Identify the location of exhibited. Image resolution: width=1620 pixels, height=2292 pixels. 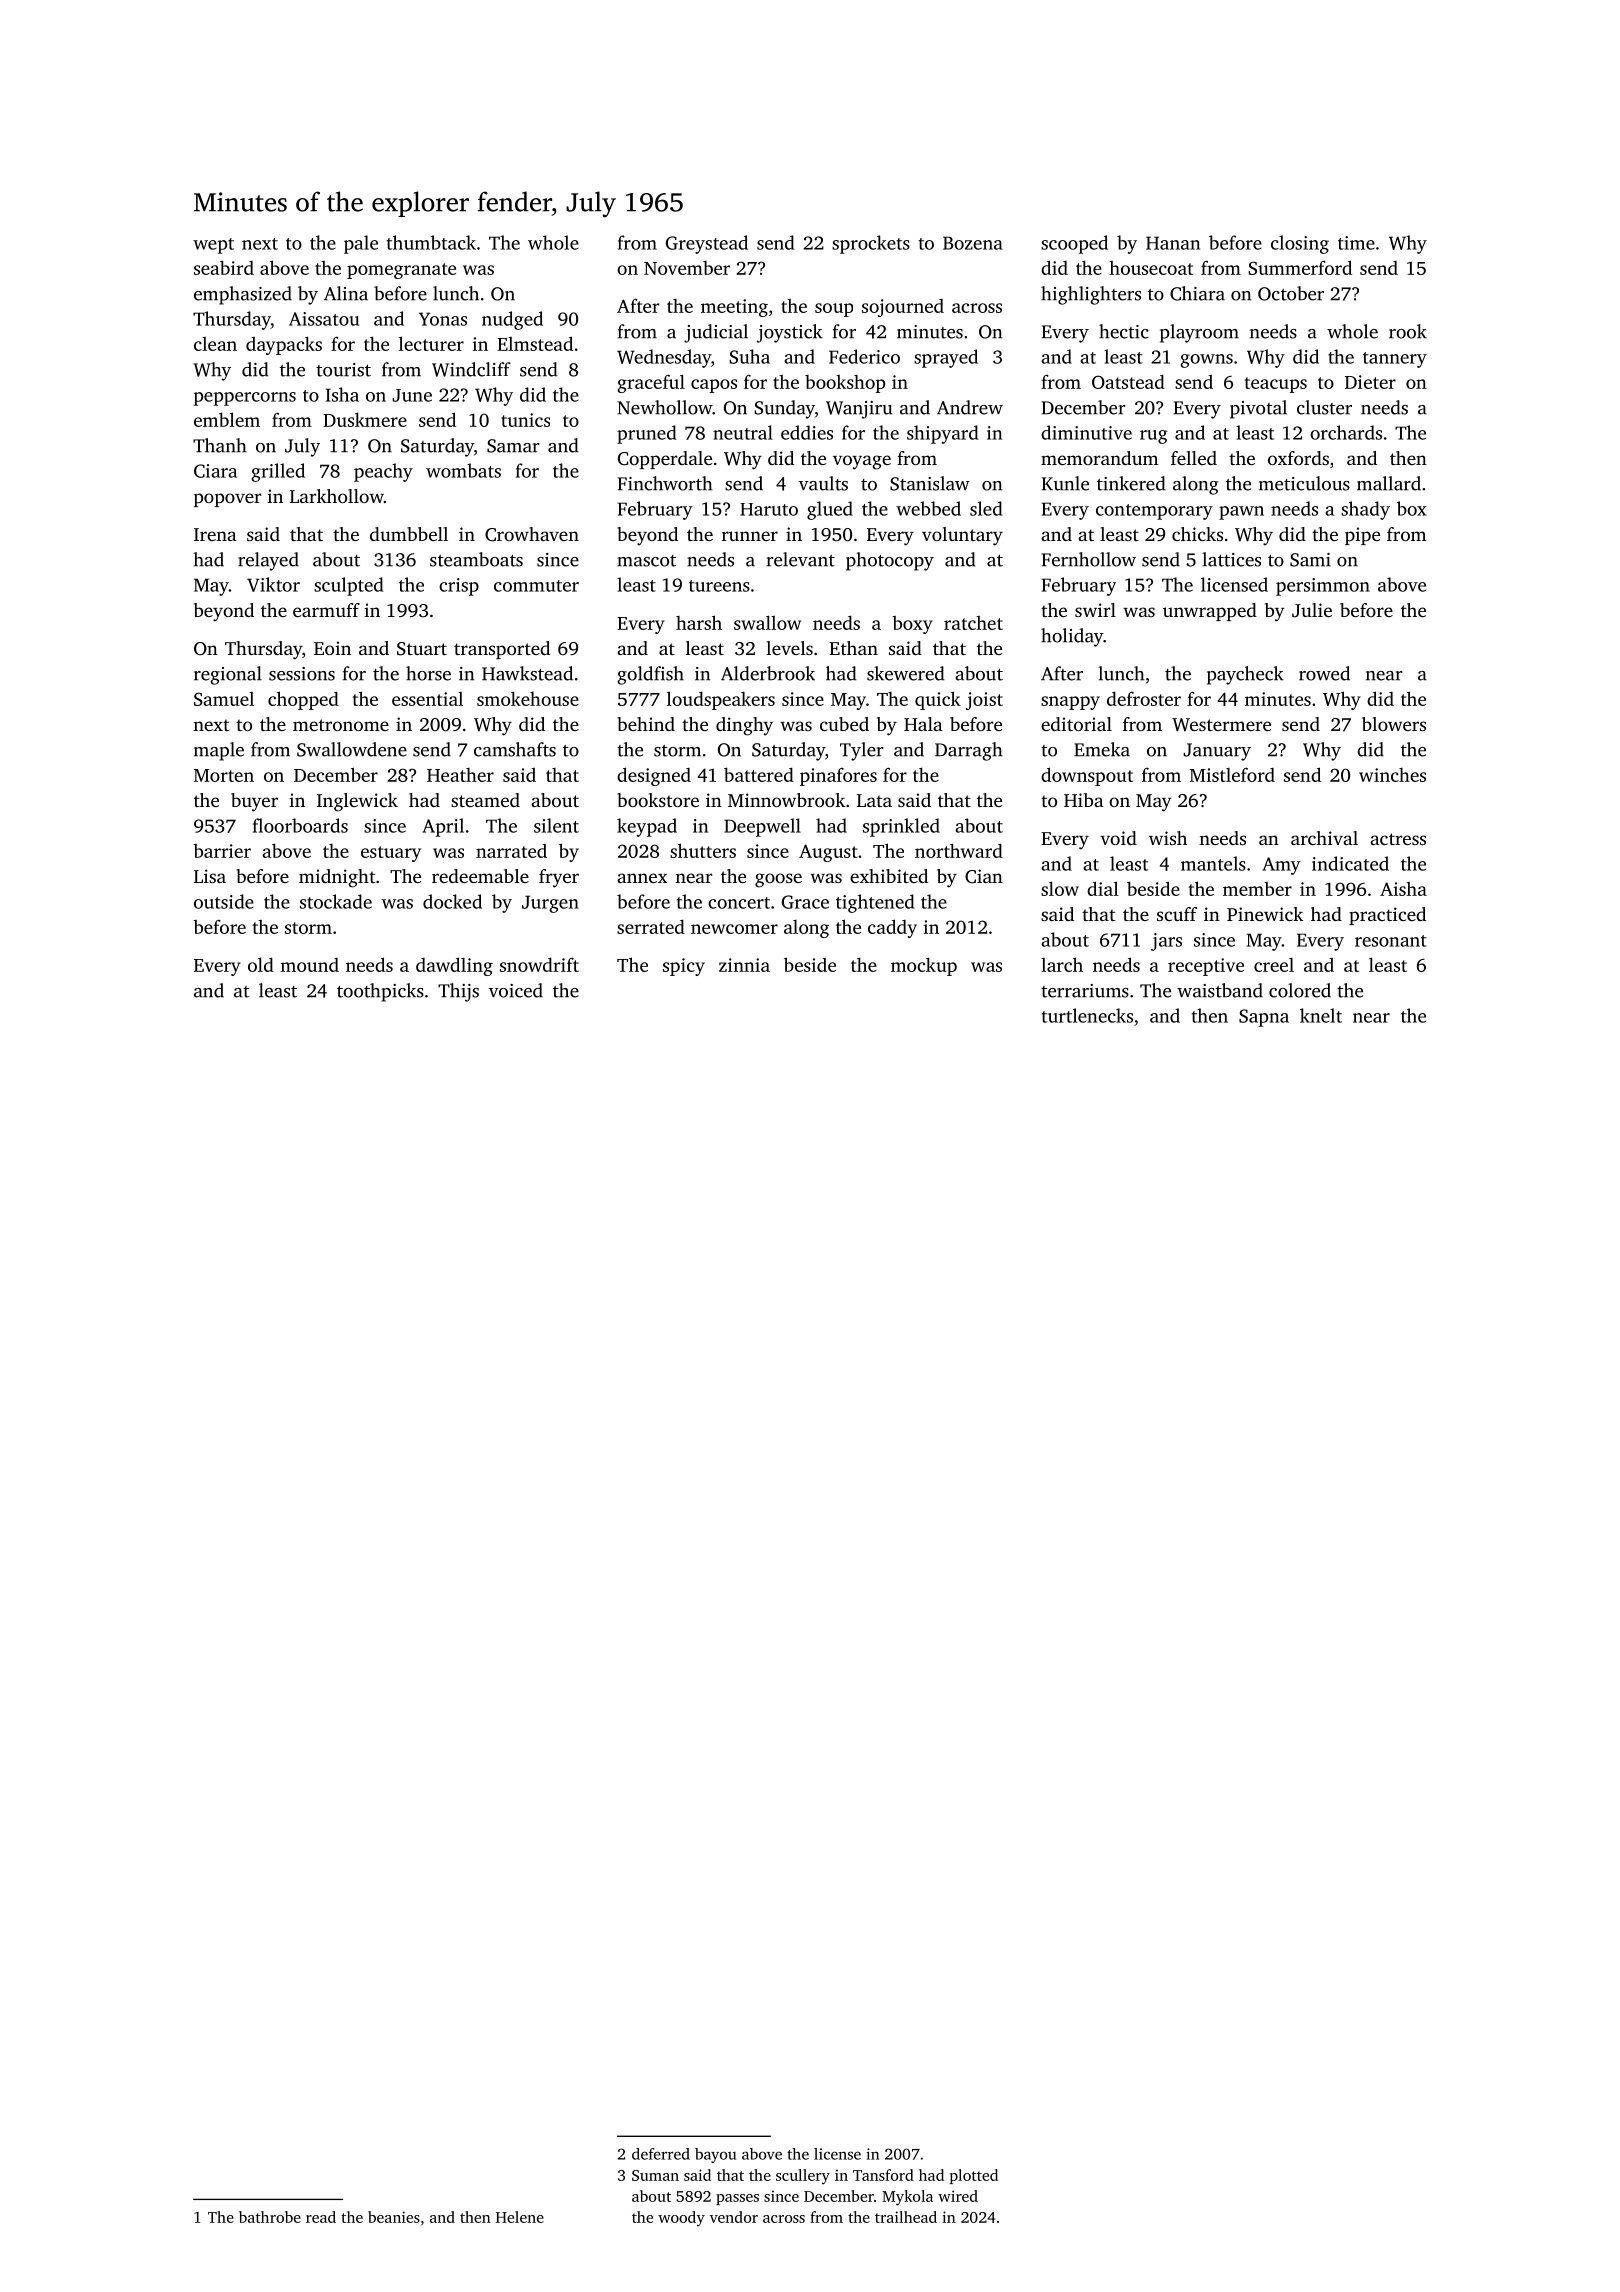
(889, 876).
